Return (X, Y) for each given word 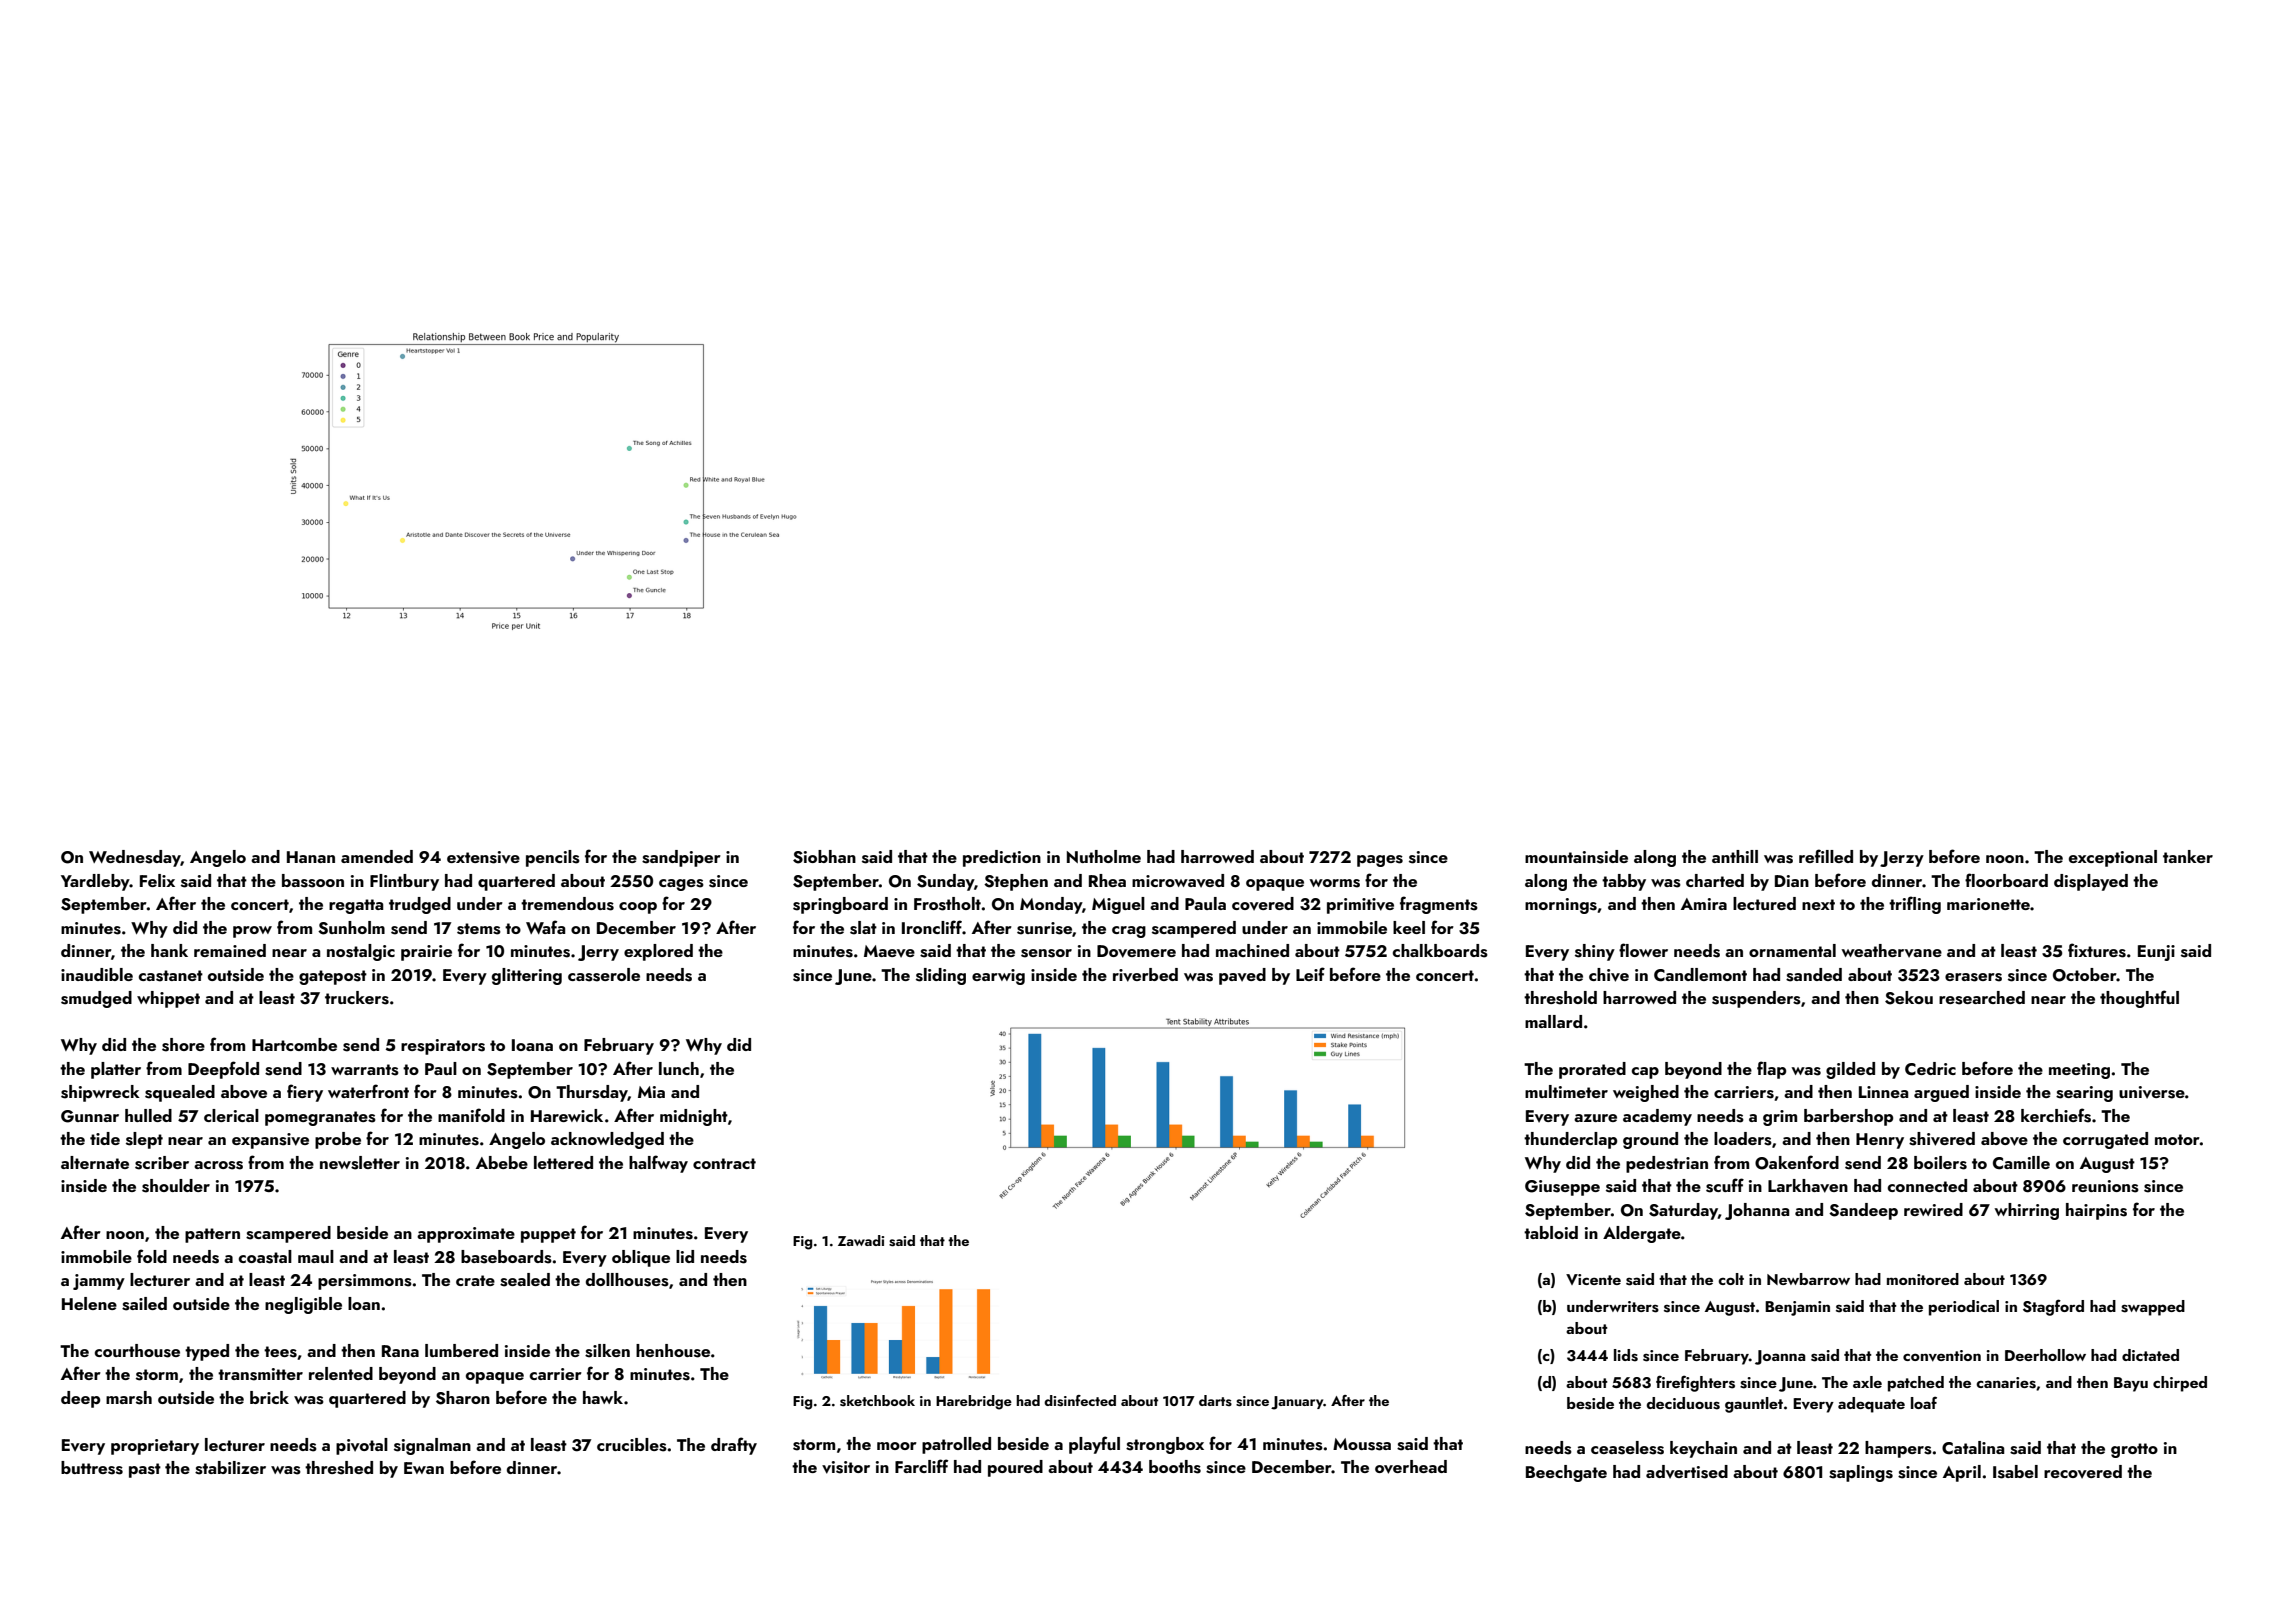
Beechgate (1566, 1473)
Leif (1310, 974)
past (145, 1470)
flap (1771, 1070)
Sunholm (351, 928)
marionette (1988, 904)
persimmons (365, 1282)
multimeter (1566, 1091)
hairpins (2096, 1211)
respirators (443, 1047)
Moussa (1362, 1444)
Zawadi (861, 1240)
